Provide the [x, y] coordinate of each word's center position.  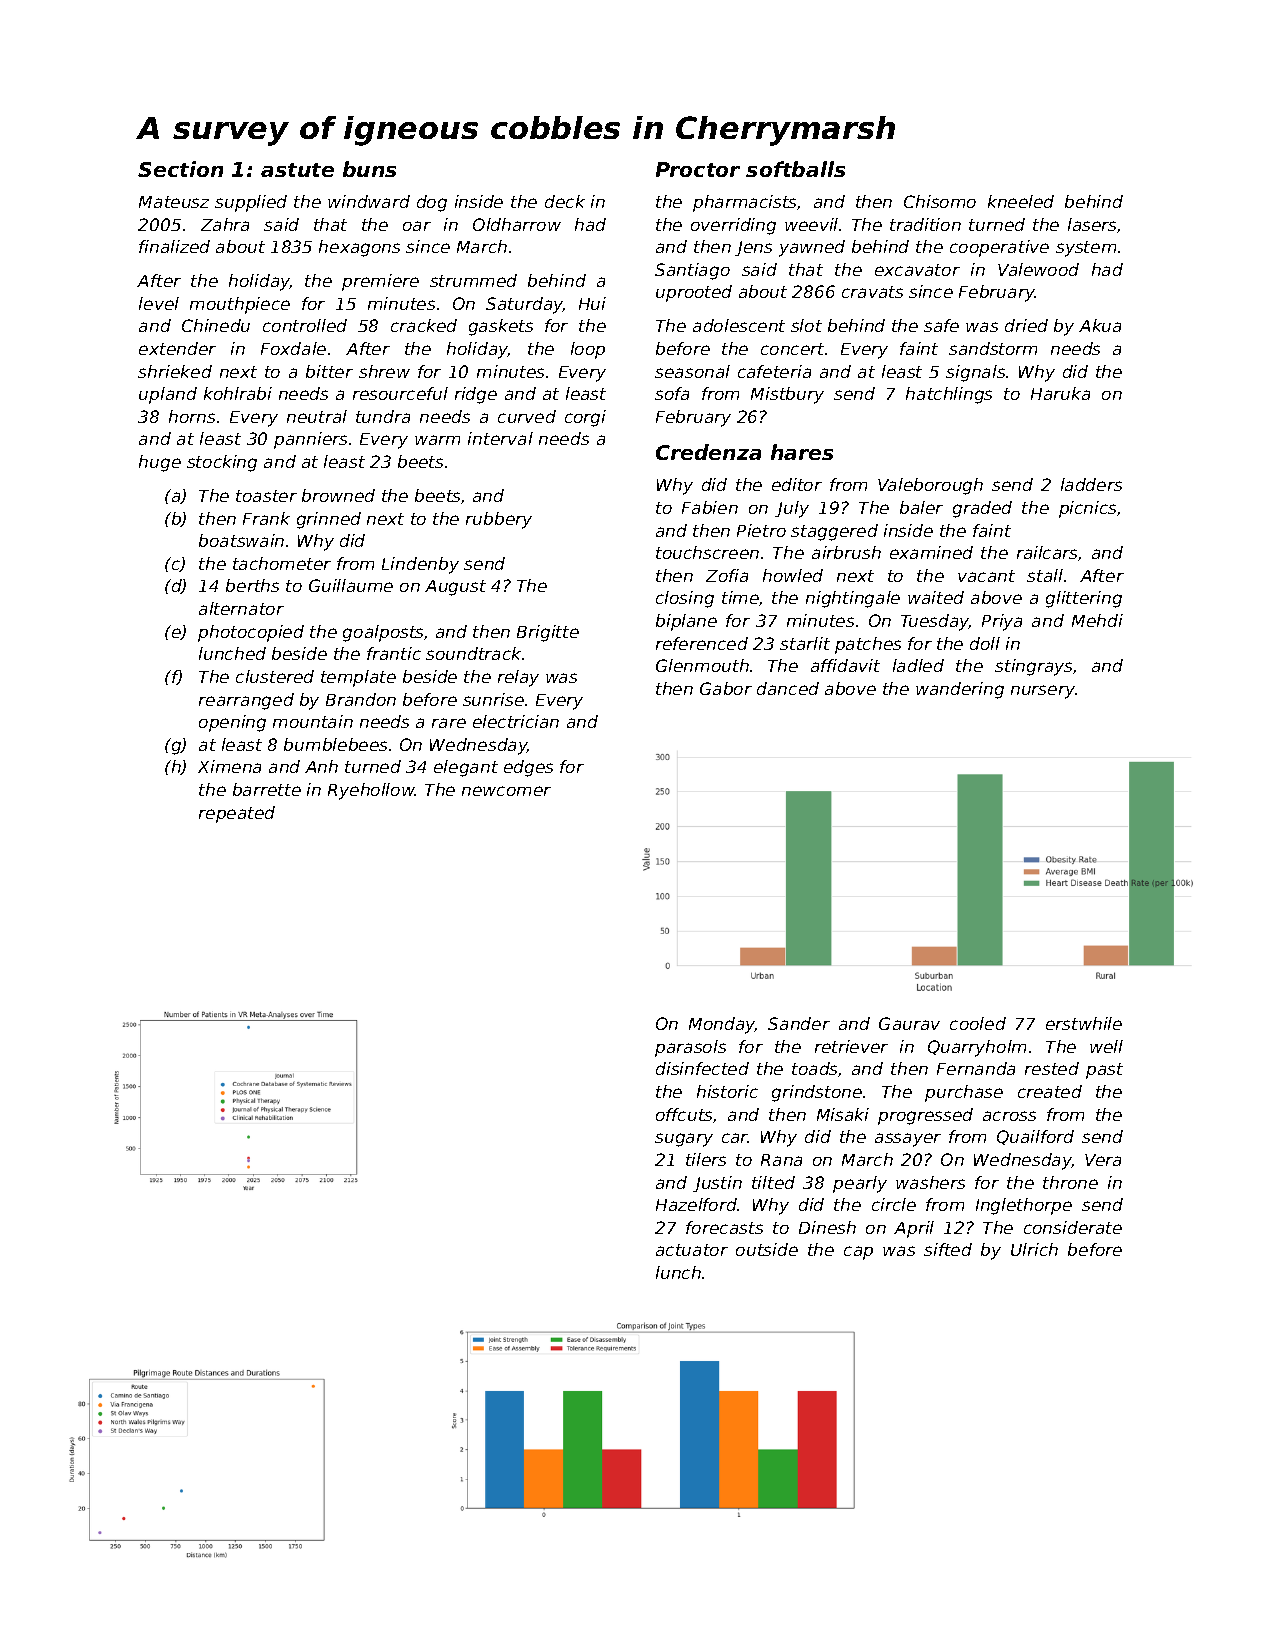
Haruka [1060, 393]
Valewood [1038, 269]
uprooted [694, 293]
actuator [692, 1250]
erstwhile [1084, 1023]
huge [160, 463]
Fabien [710, 507]
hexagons [359, 248]
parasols [690, 1048]
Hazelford [697, 1204]
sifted [948, 1249]
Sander [799, 1023]
